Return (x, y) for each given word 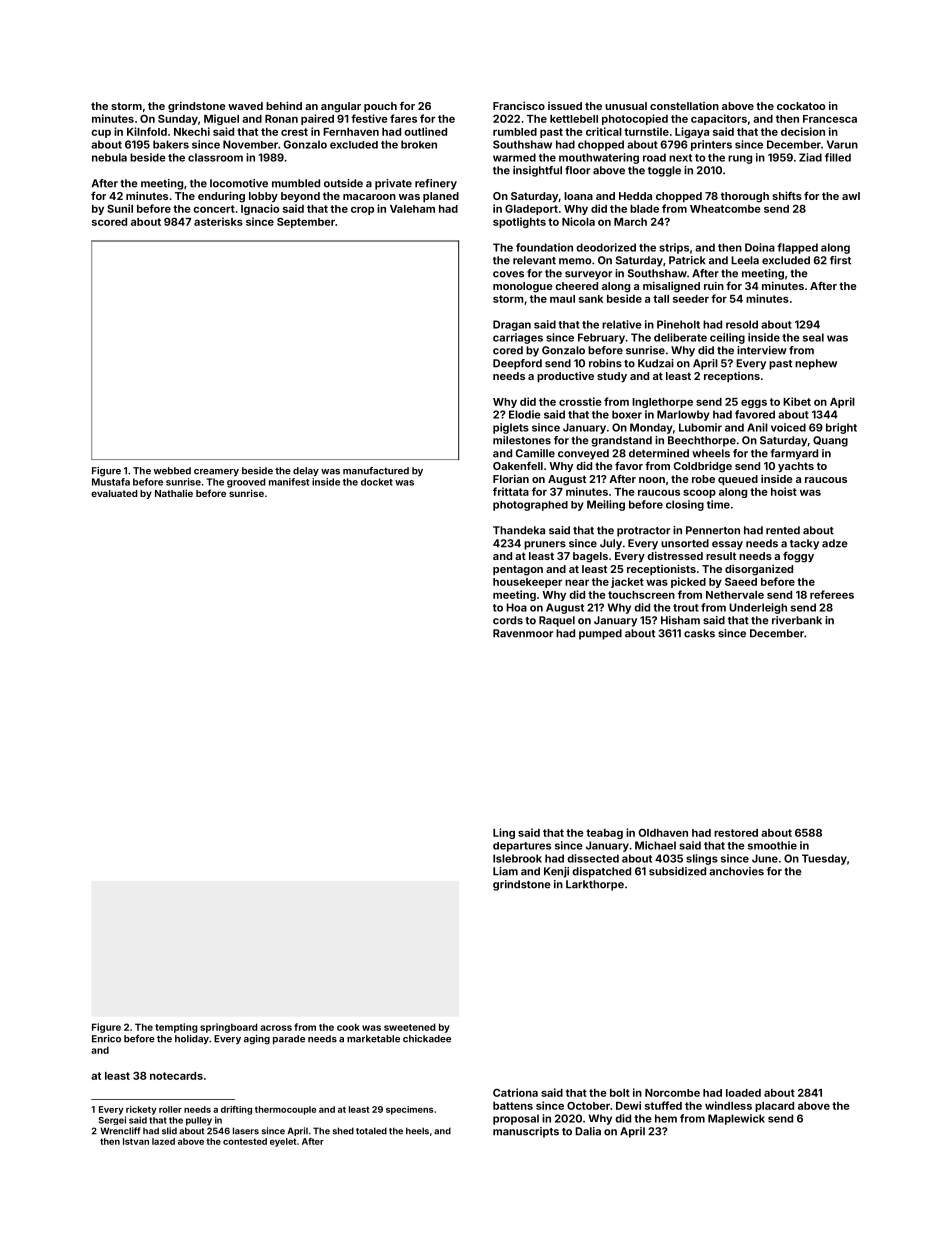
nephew (816, 364)
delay (306, 471)
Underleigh (758, 608)
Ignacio (260, 209)
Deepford (517, 364)
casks (699, 633)
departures (522, 847)
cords (508, 620)
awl (851, 196)
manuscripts (526, 1132)
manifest (289, 482)
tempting (176, 1028)
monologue (523, 287)
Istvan (136, 1141)
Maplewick (736, 1119)
